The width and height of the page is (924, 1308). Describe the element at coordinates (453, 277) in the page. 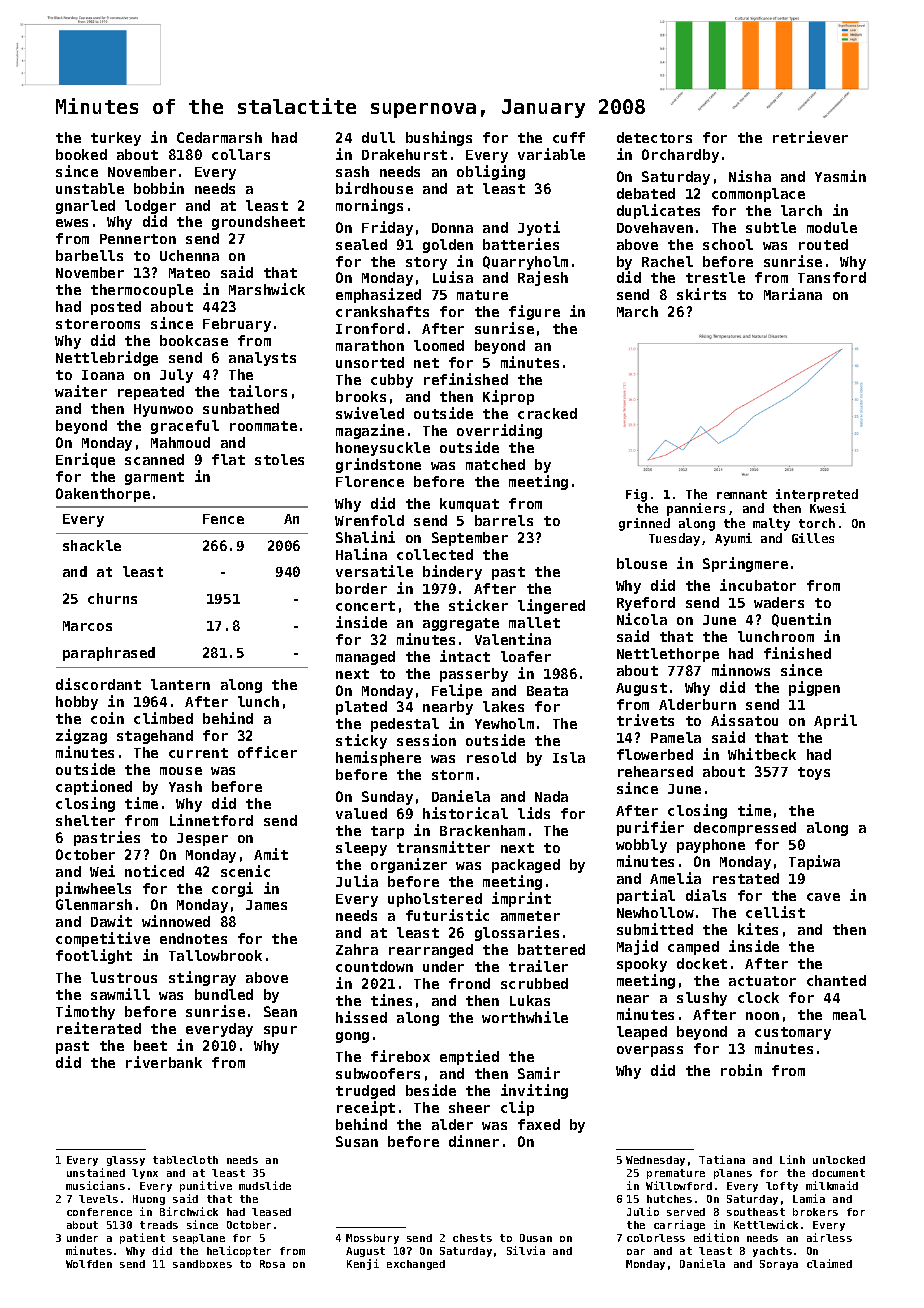

I see `Luisa` at that location.
